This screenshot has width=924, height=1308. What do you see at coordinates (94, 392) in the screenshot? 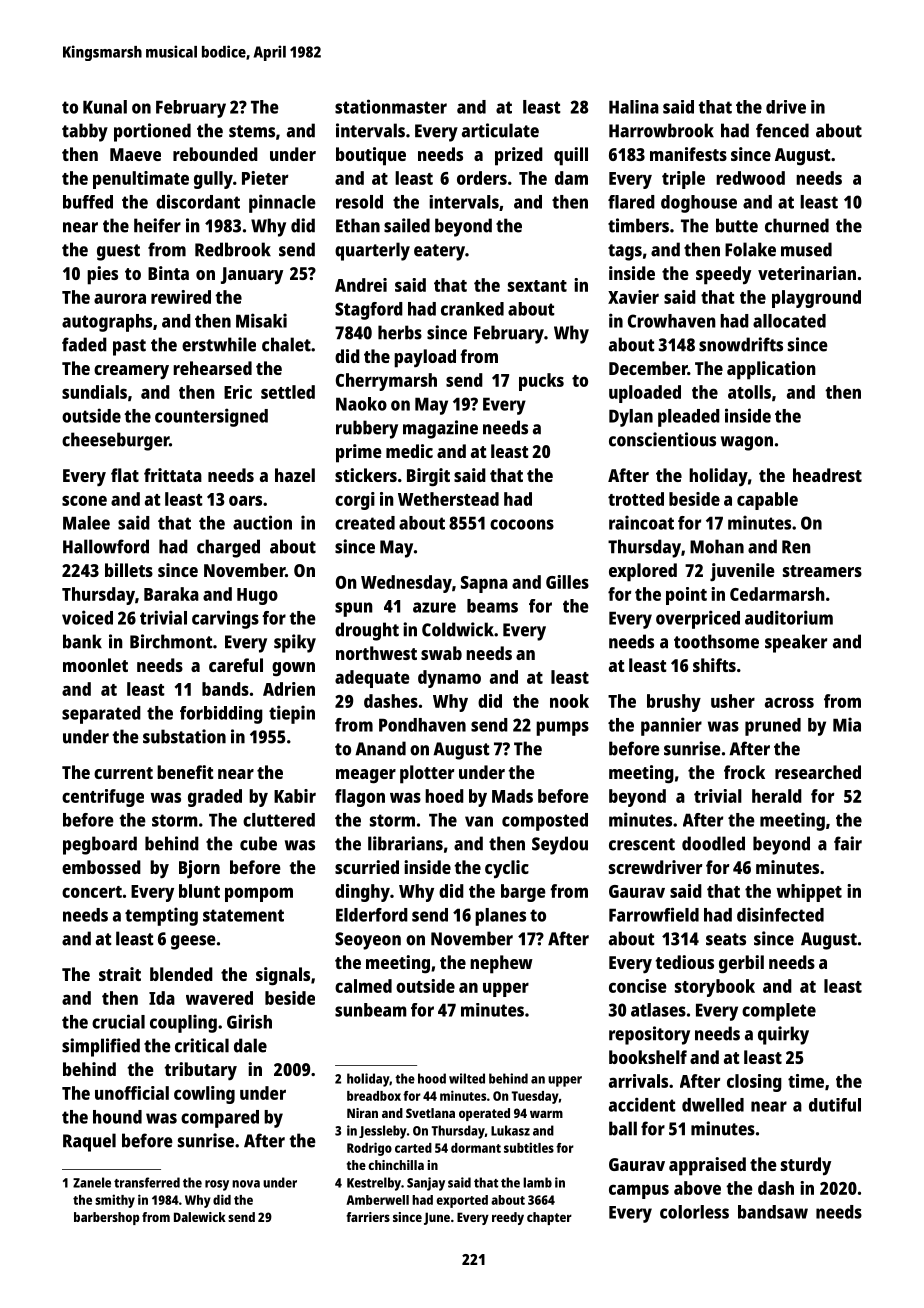
I see `sundials` at bounding box center [94, 392].
